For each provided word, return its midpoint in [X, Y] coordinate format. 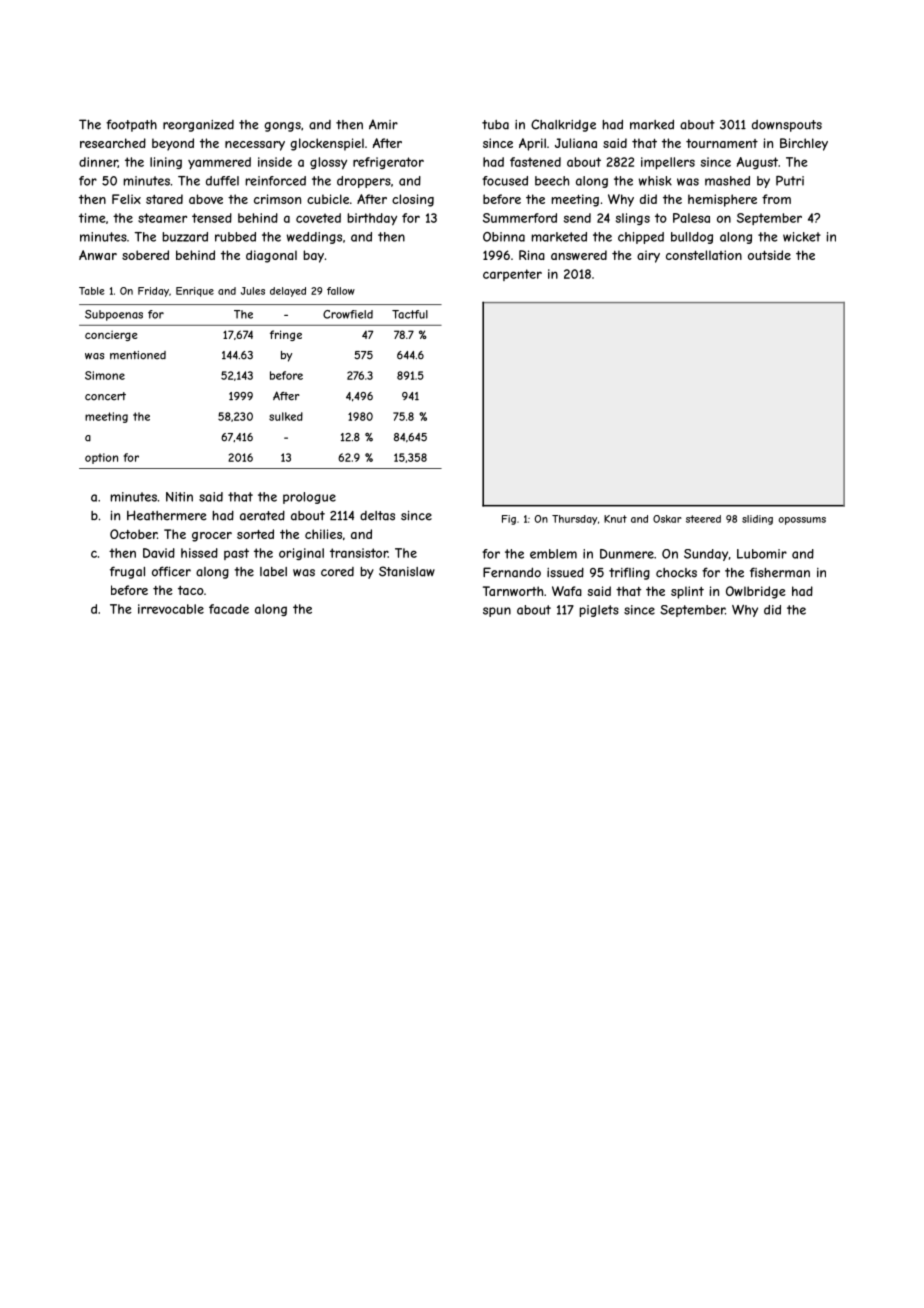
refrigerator [388, 163]
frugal [127, 572]
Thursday [574, 520]
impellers [668, 163]
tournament [722, 143]
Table [92, 291]
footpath [131, 125]
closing [413, 200]
